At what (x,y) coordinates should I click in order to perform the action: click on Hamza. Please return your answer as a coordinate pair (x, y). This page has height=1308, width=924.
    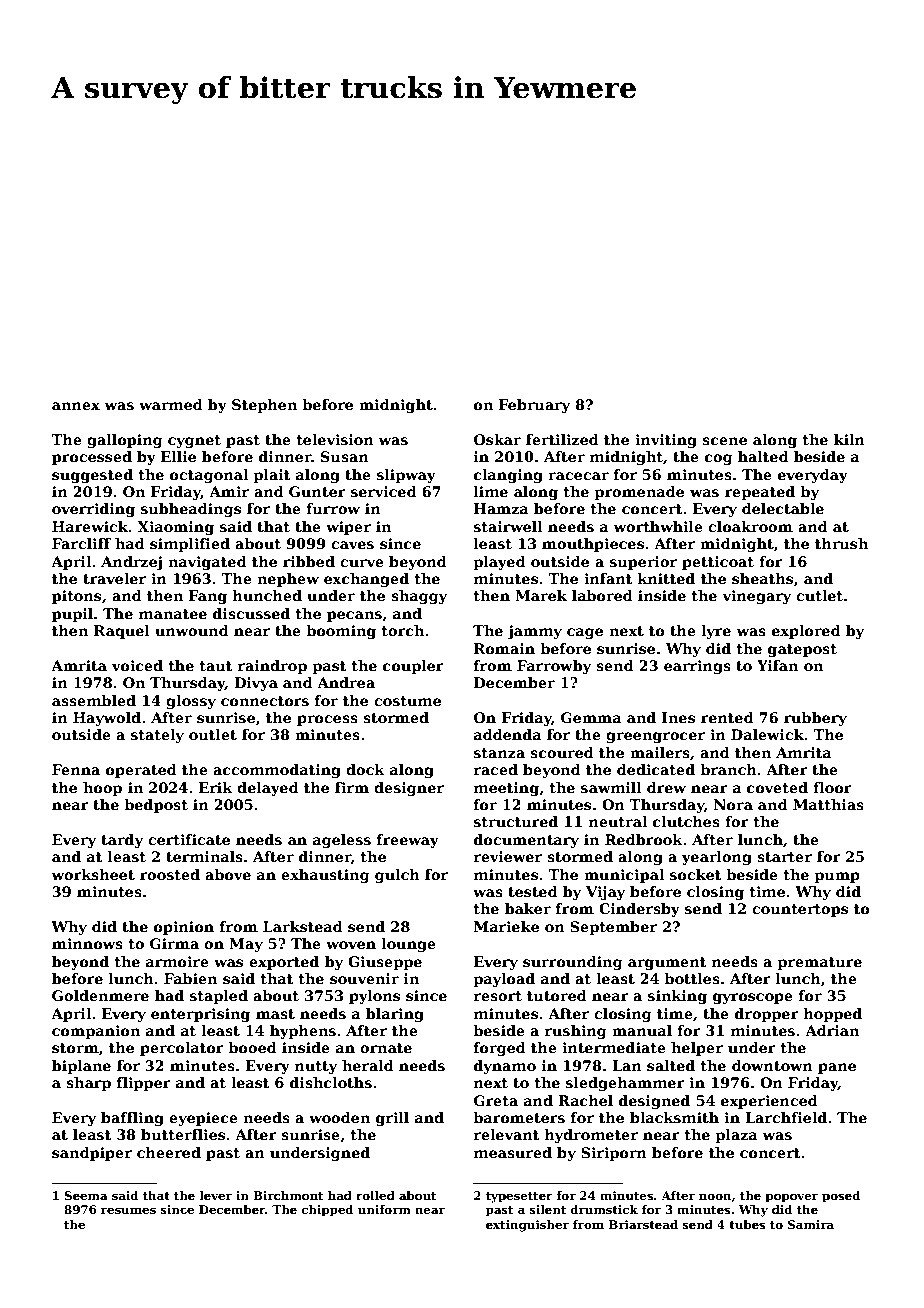
    Looking at the image, I should click on (501, 508).
